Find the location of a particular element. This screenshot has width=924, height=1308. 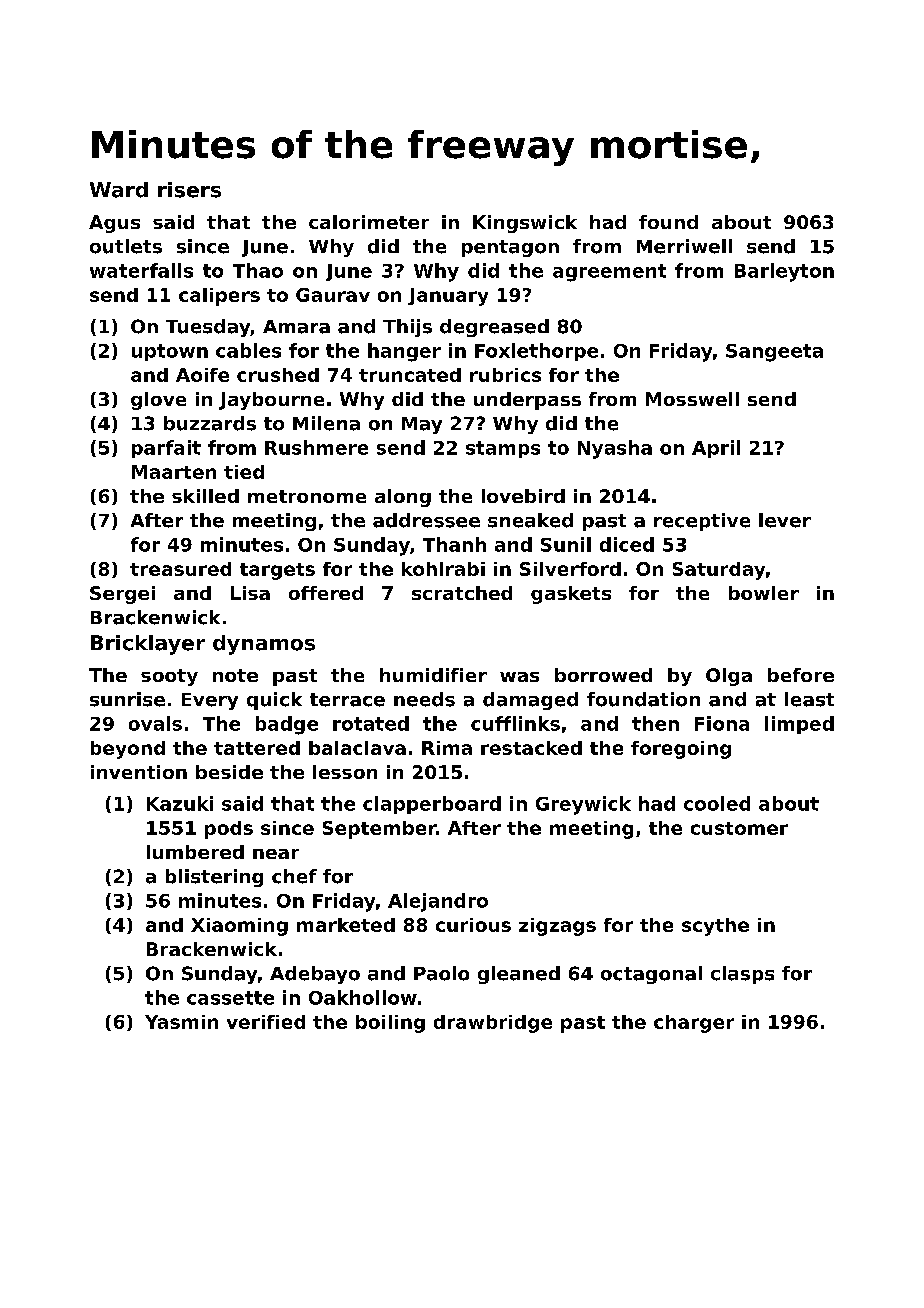

agreement is located at coordinates (609, 273).
